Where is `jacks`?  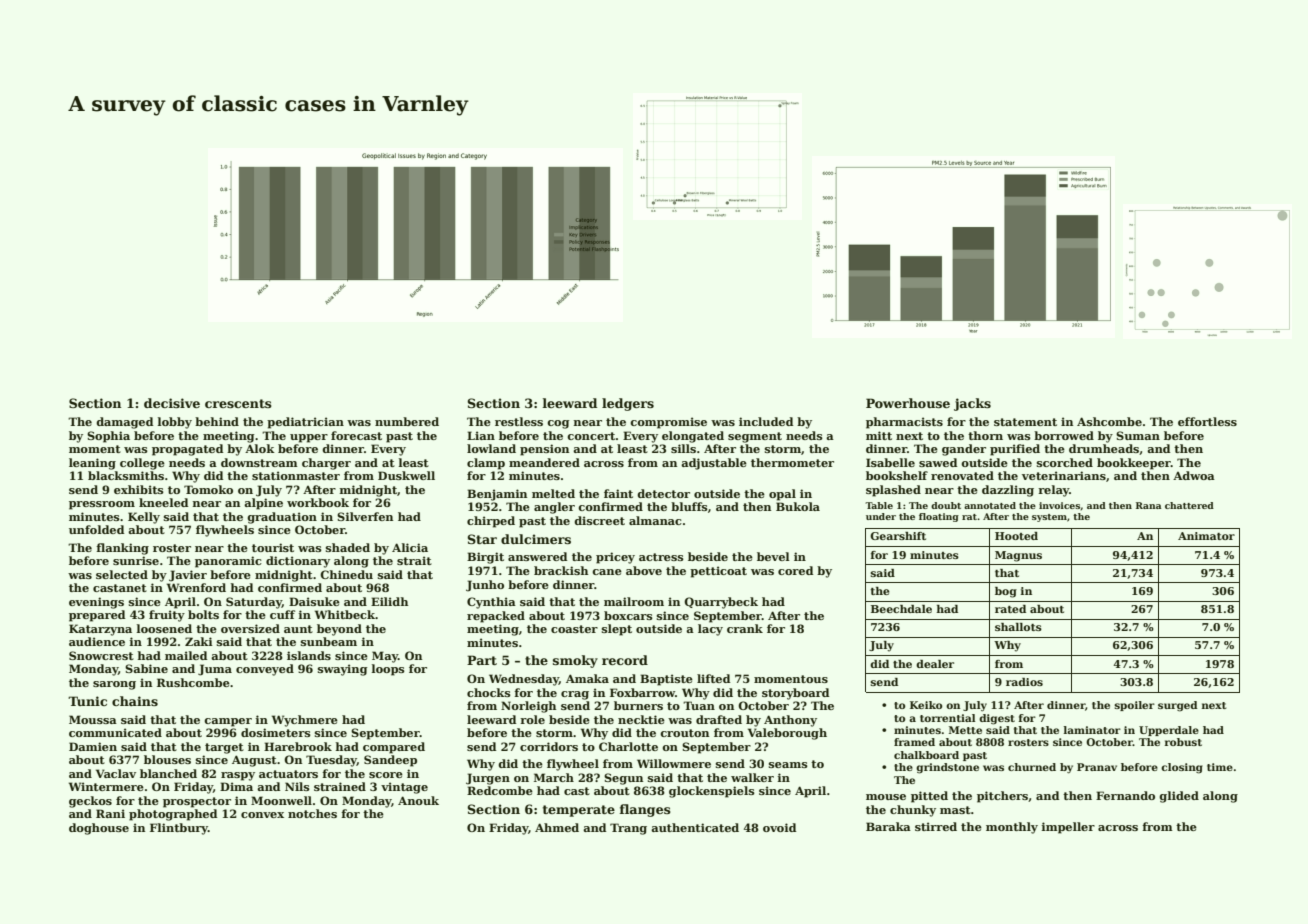
jacks is located at coordinates (972, 404).
